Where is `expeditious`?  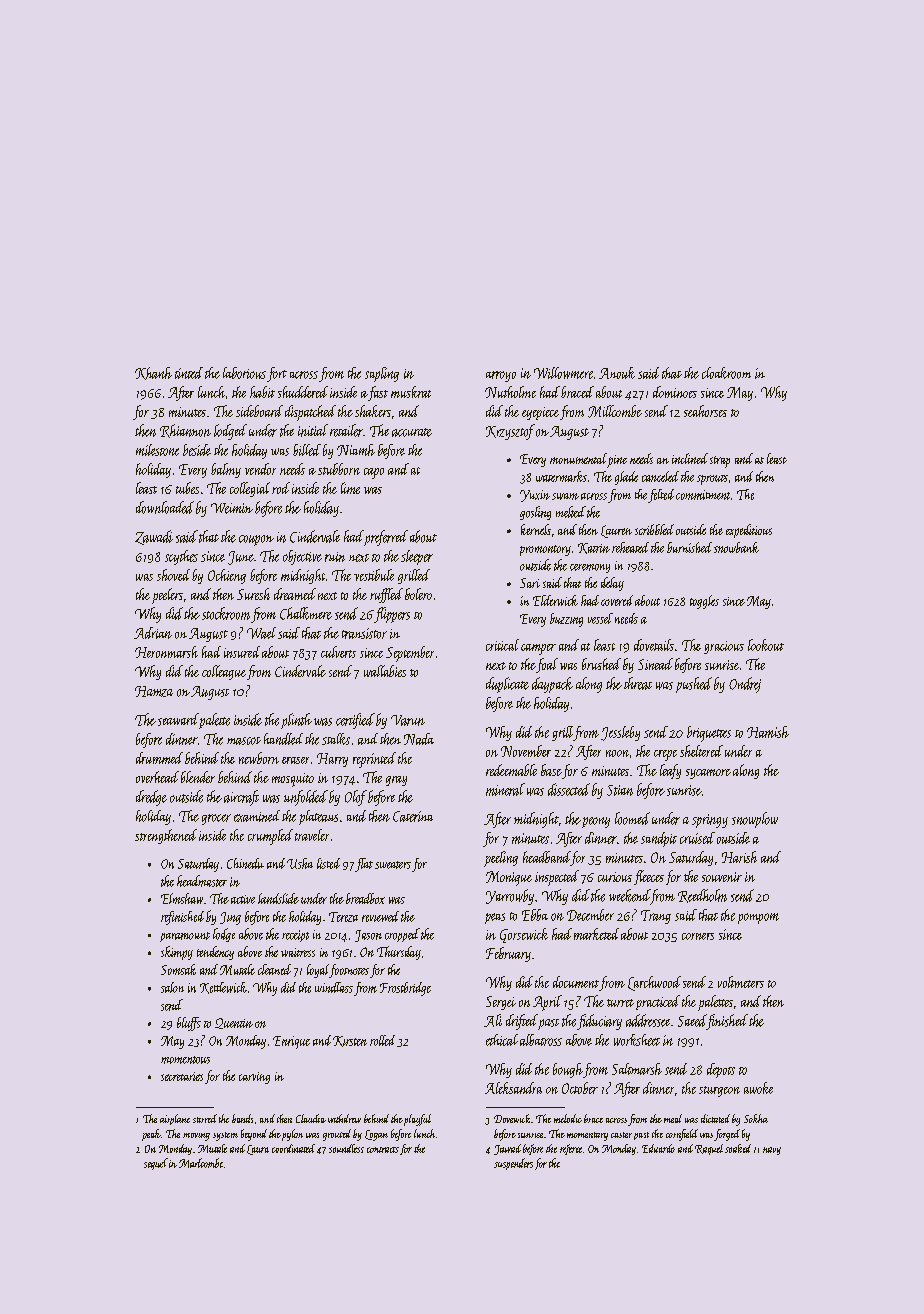
expeditious is located at coordinates (749, 531).
